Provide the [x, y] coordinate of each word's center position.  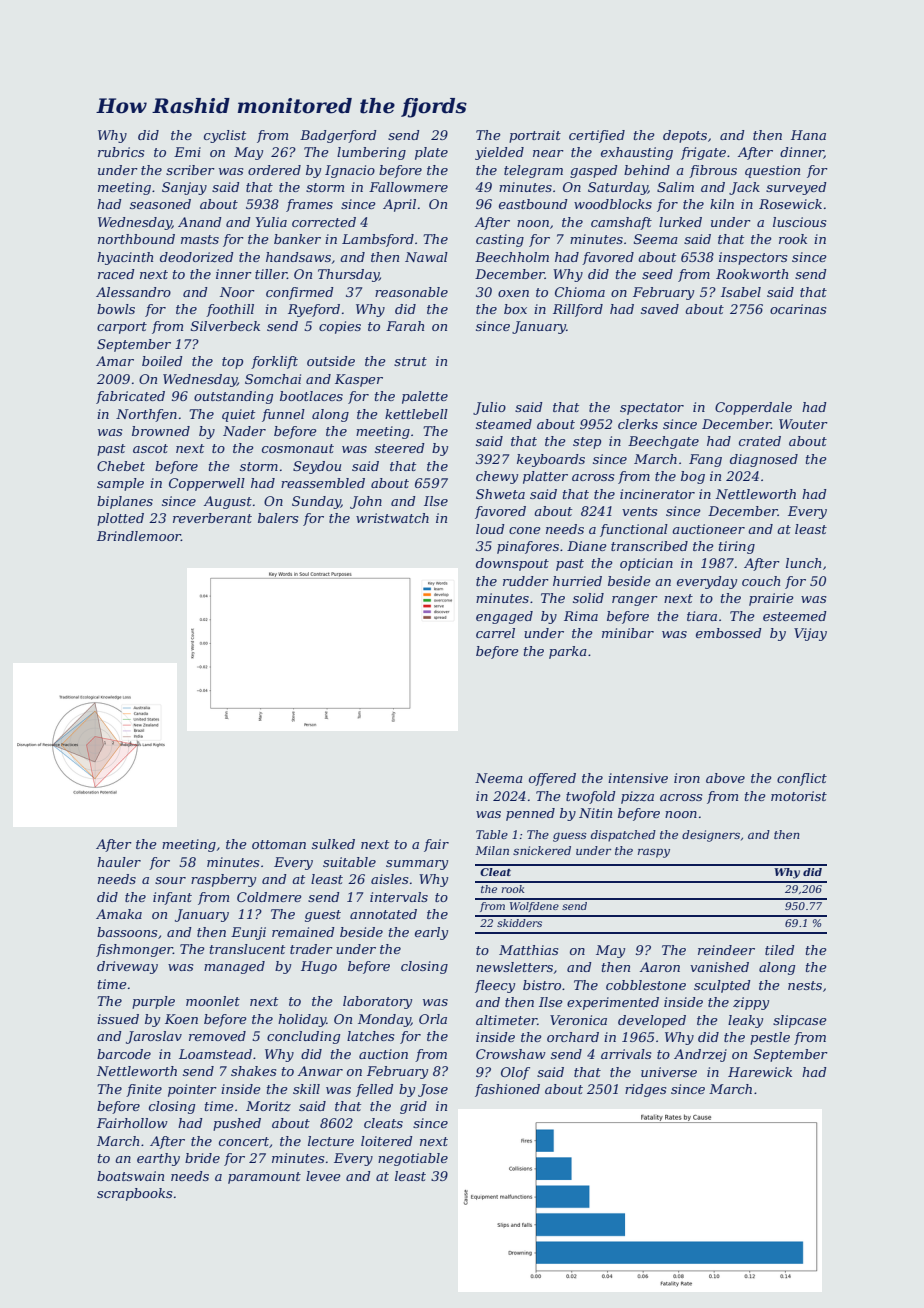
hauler [119, 862]
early [431, 933]
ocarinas [798, 309]
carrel [495, 633]
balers [278, 518]
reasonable [411, 292]
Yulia [271, 222]
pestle [770, 1038]
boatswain [130, 1176]
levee [323, 1176]
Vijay [810, 634]
